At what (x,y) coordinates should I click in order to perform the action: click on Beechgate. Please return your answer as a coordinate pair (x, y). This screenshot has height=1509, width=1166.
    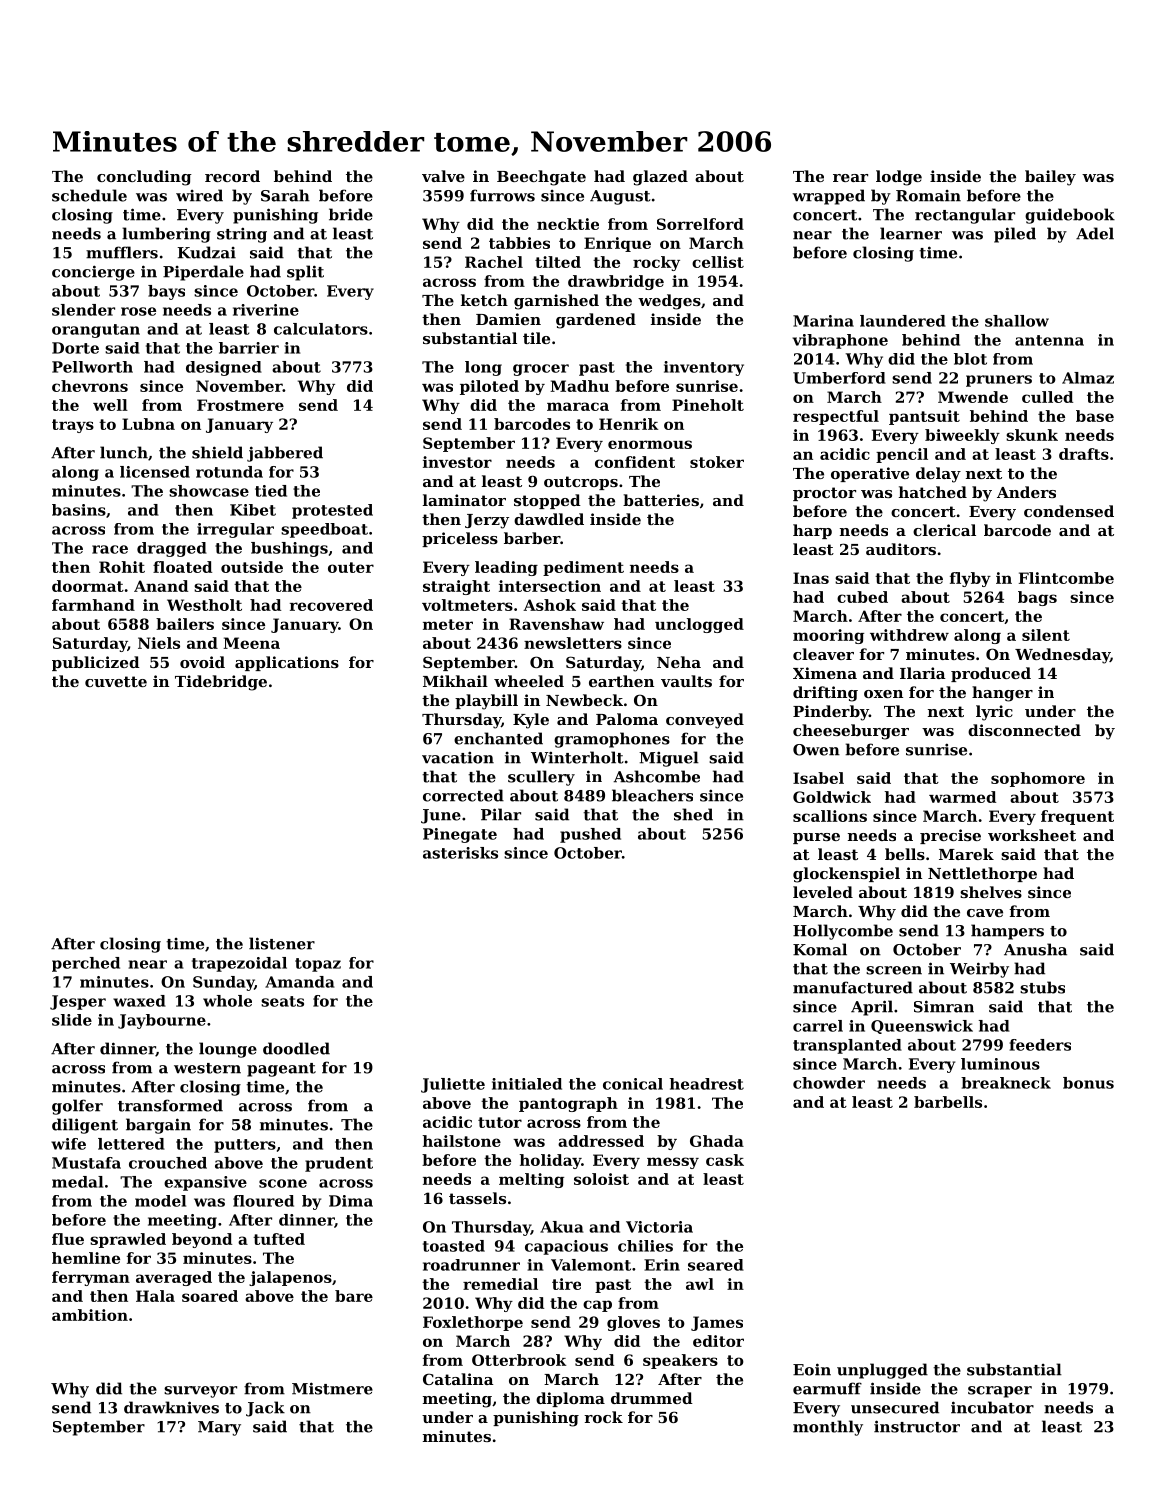
    Looking at the image, I should click on (541, 178).
